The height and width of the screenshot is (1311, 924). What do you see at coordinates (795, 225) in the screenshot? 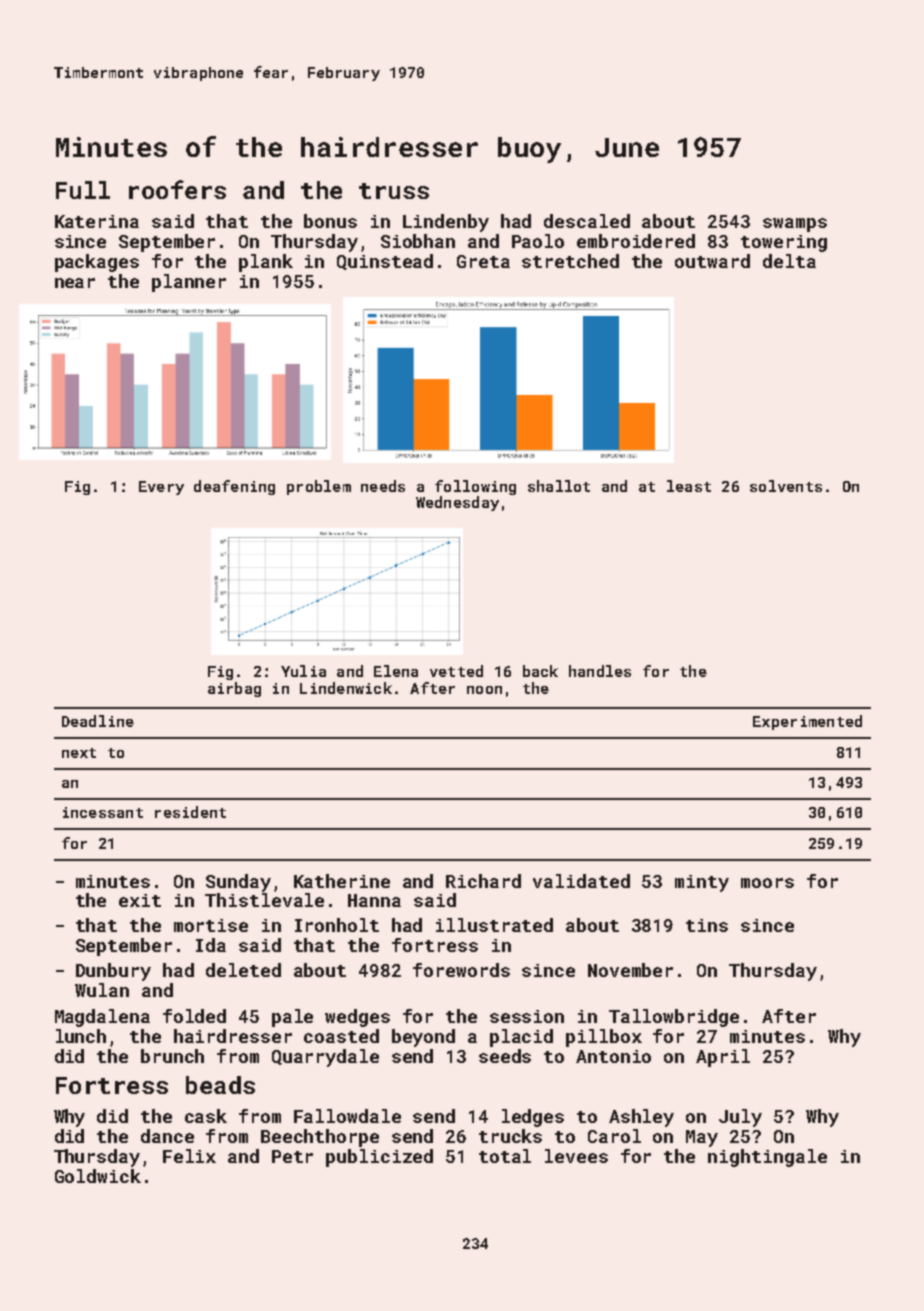
I see `swamps` at bounding box center [795, 225].
